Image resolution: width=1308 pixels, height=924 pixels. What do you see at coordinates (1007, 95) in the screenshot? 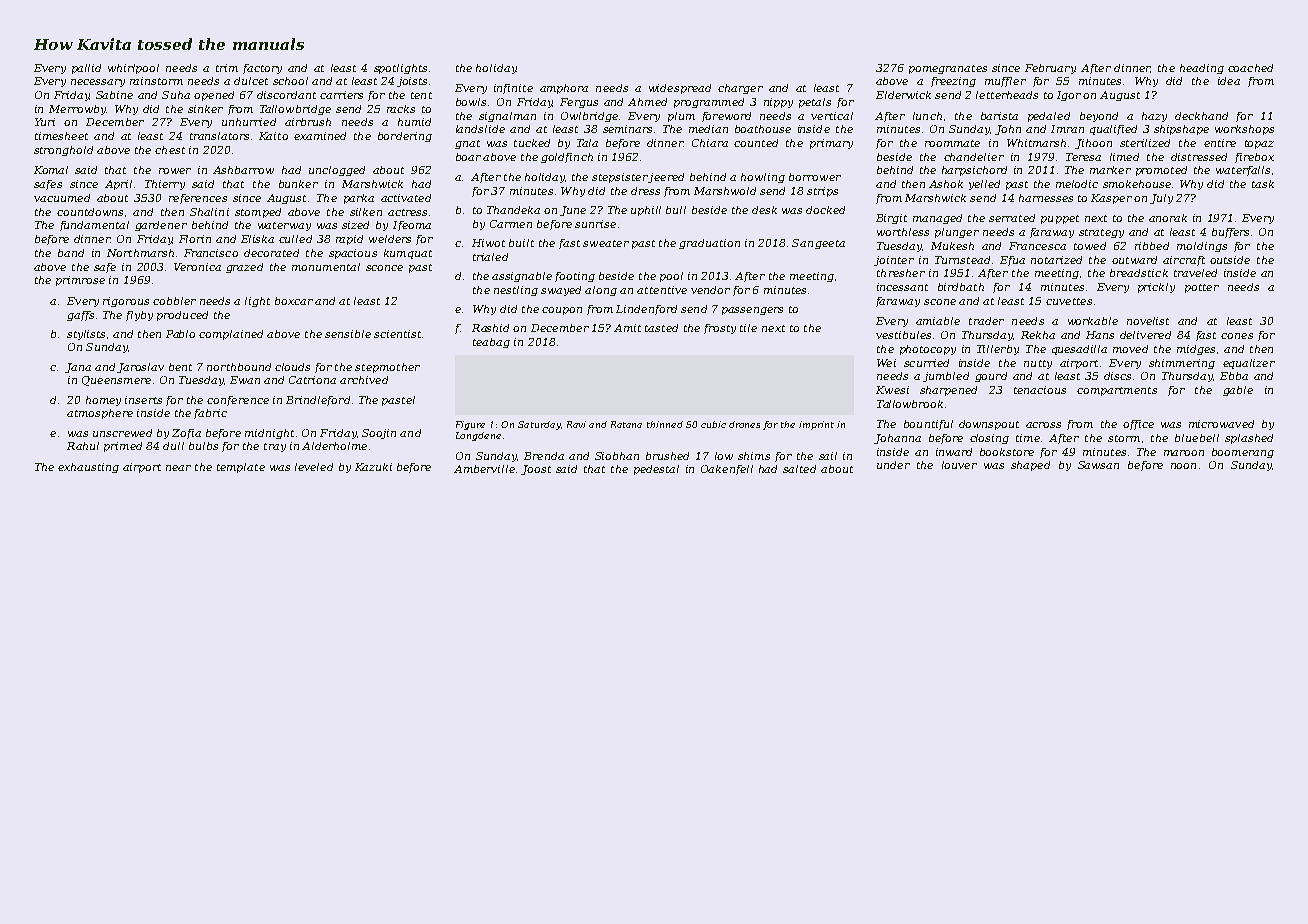
I see `letterheads` at bounding box center [1007, 95].
